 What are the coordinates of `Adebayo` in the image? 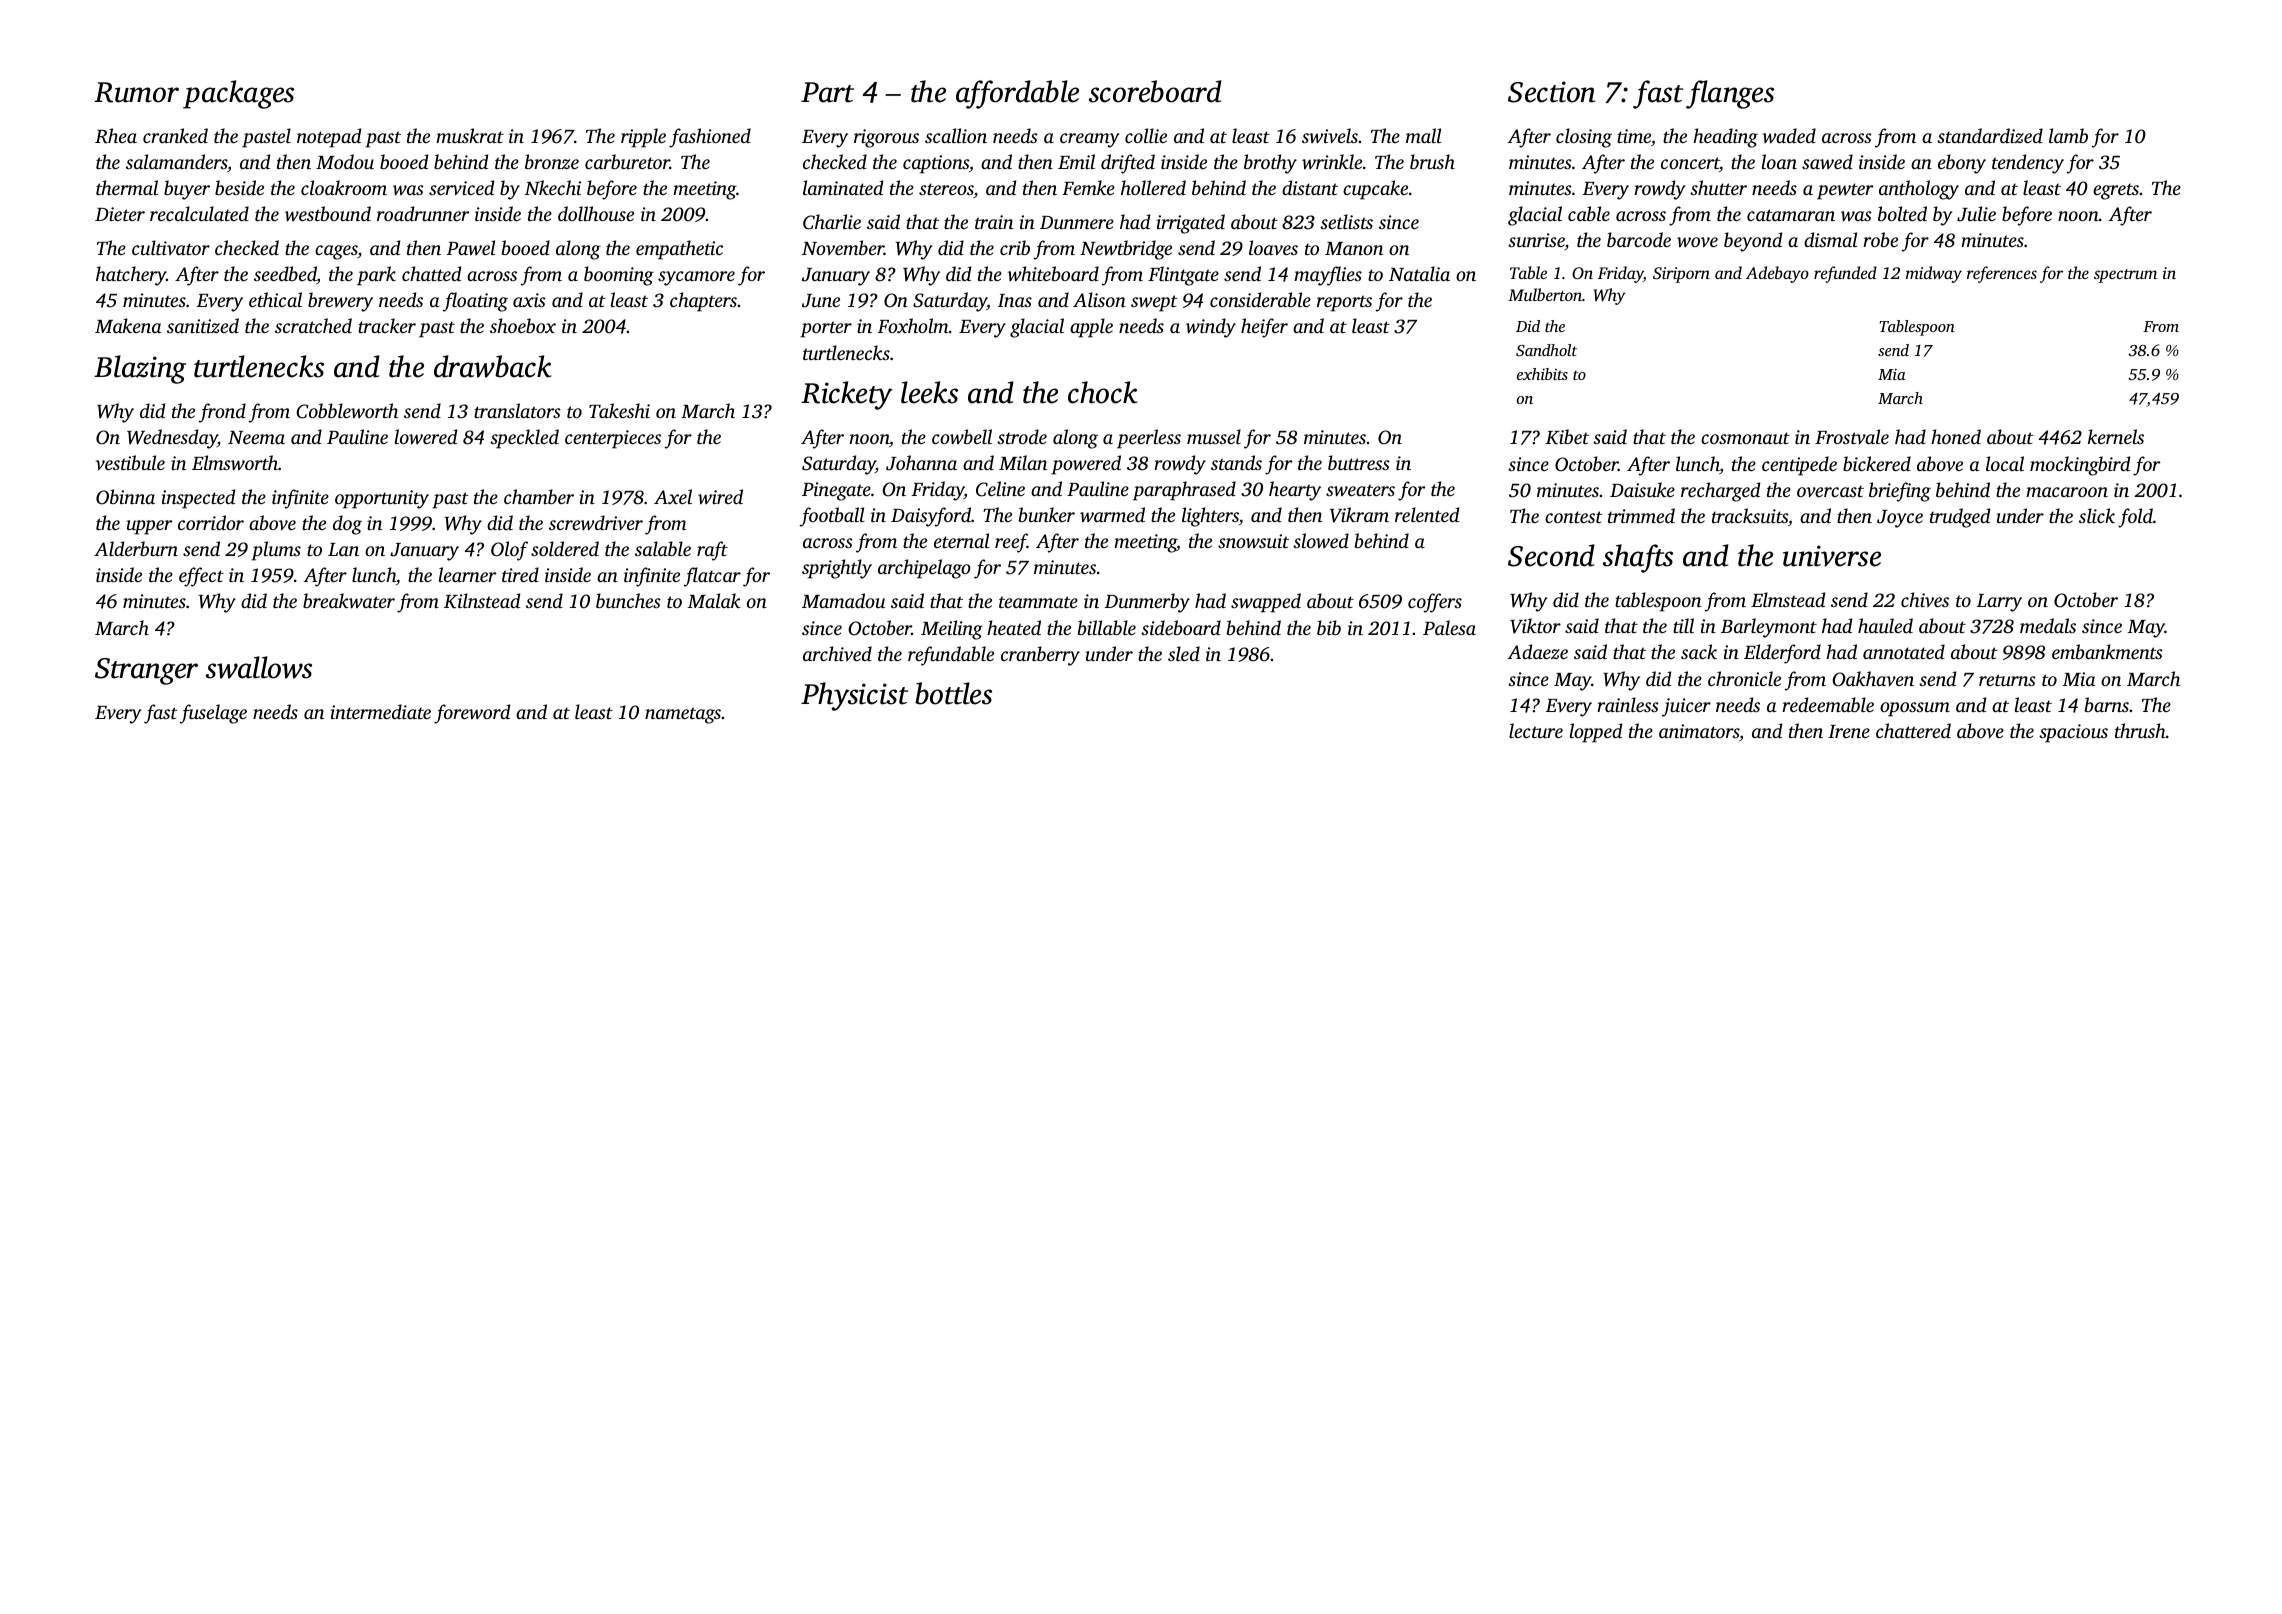 It's located at (1777, 274).
